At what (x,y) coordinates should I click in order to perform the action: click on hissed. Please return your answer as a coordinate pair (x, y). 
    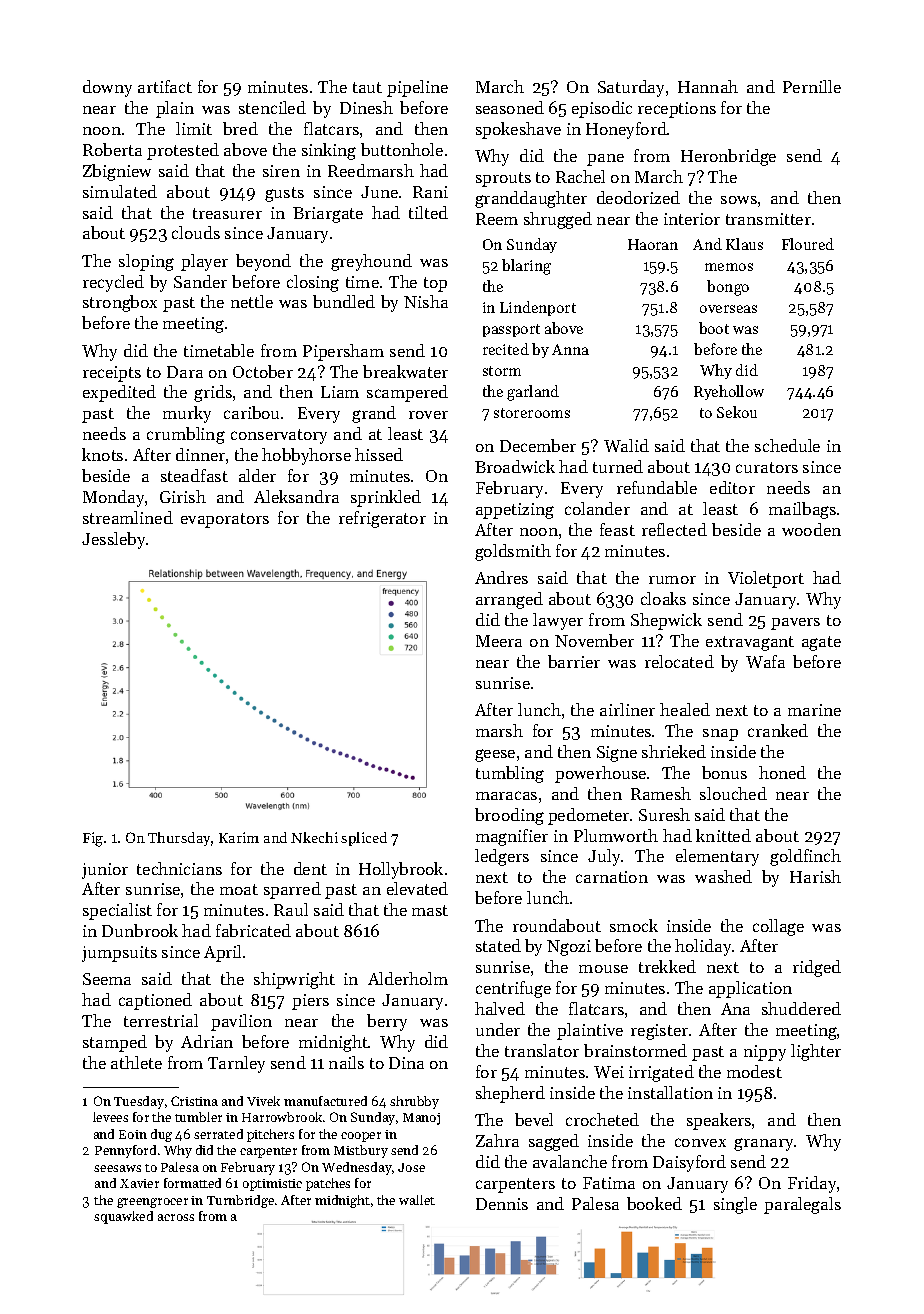
    Looking at the image, I should click on (379, 454).
